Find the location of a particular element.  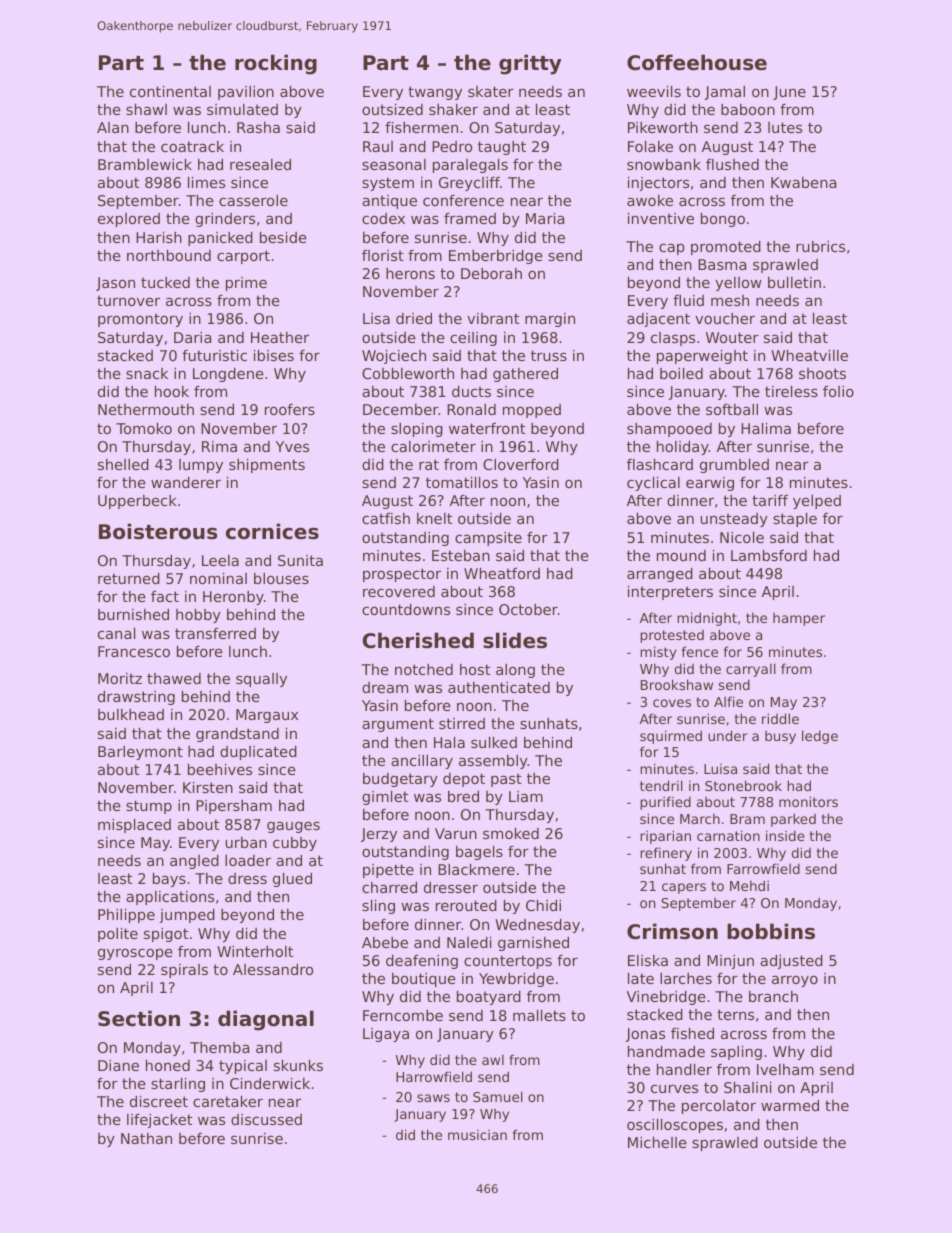

flushed is located at coordinates (732, 164).
